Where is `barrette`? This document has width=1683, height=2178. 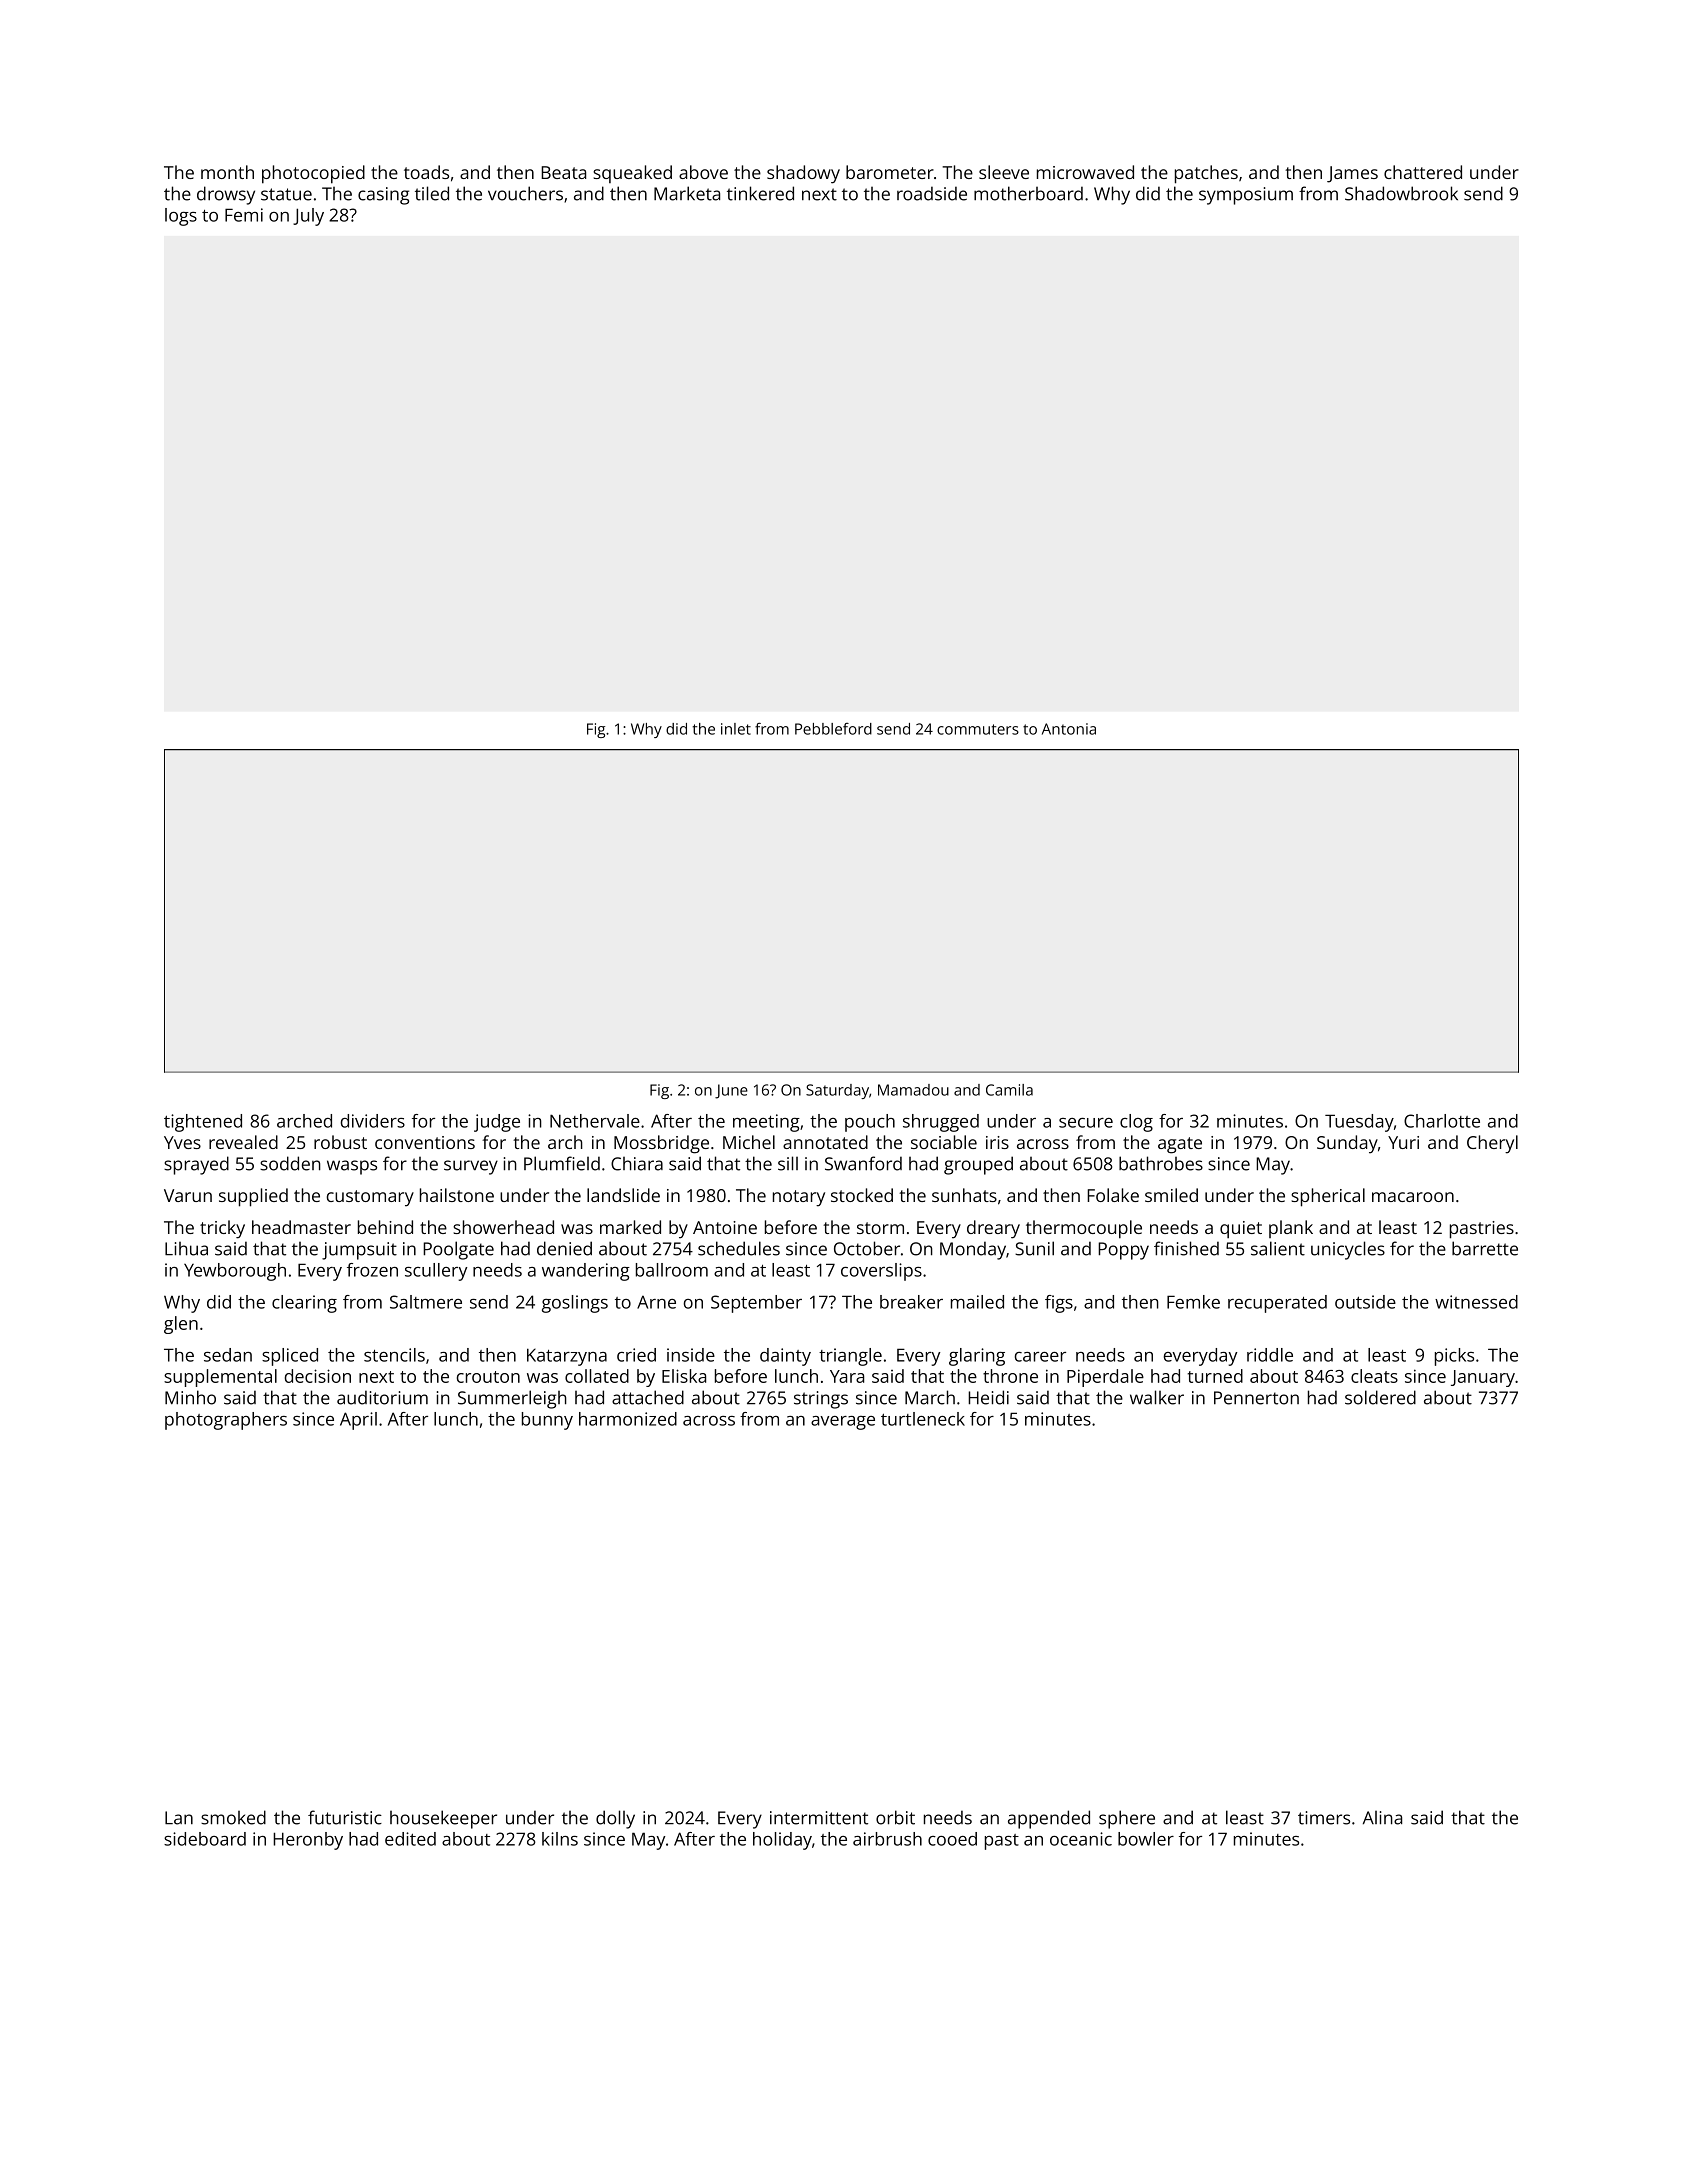 barrette is located at coordinates (1485, 1248).
